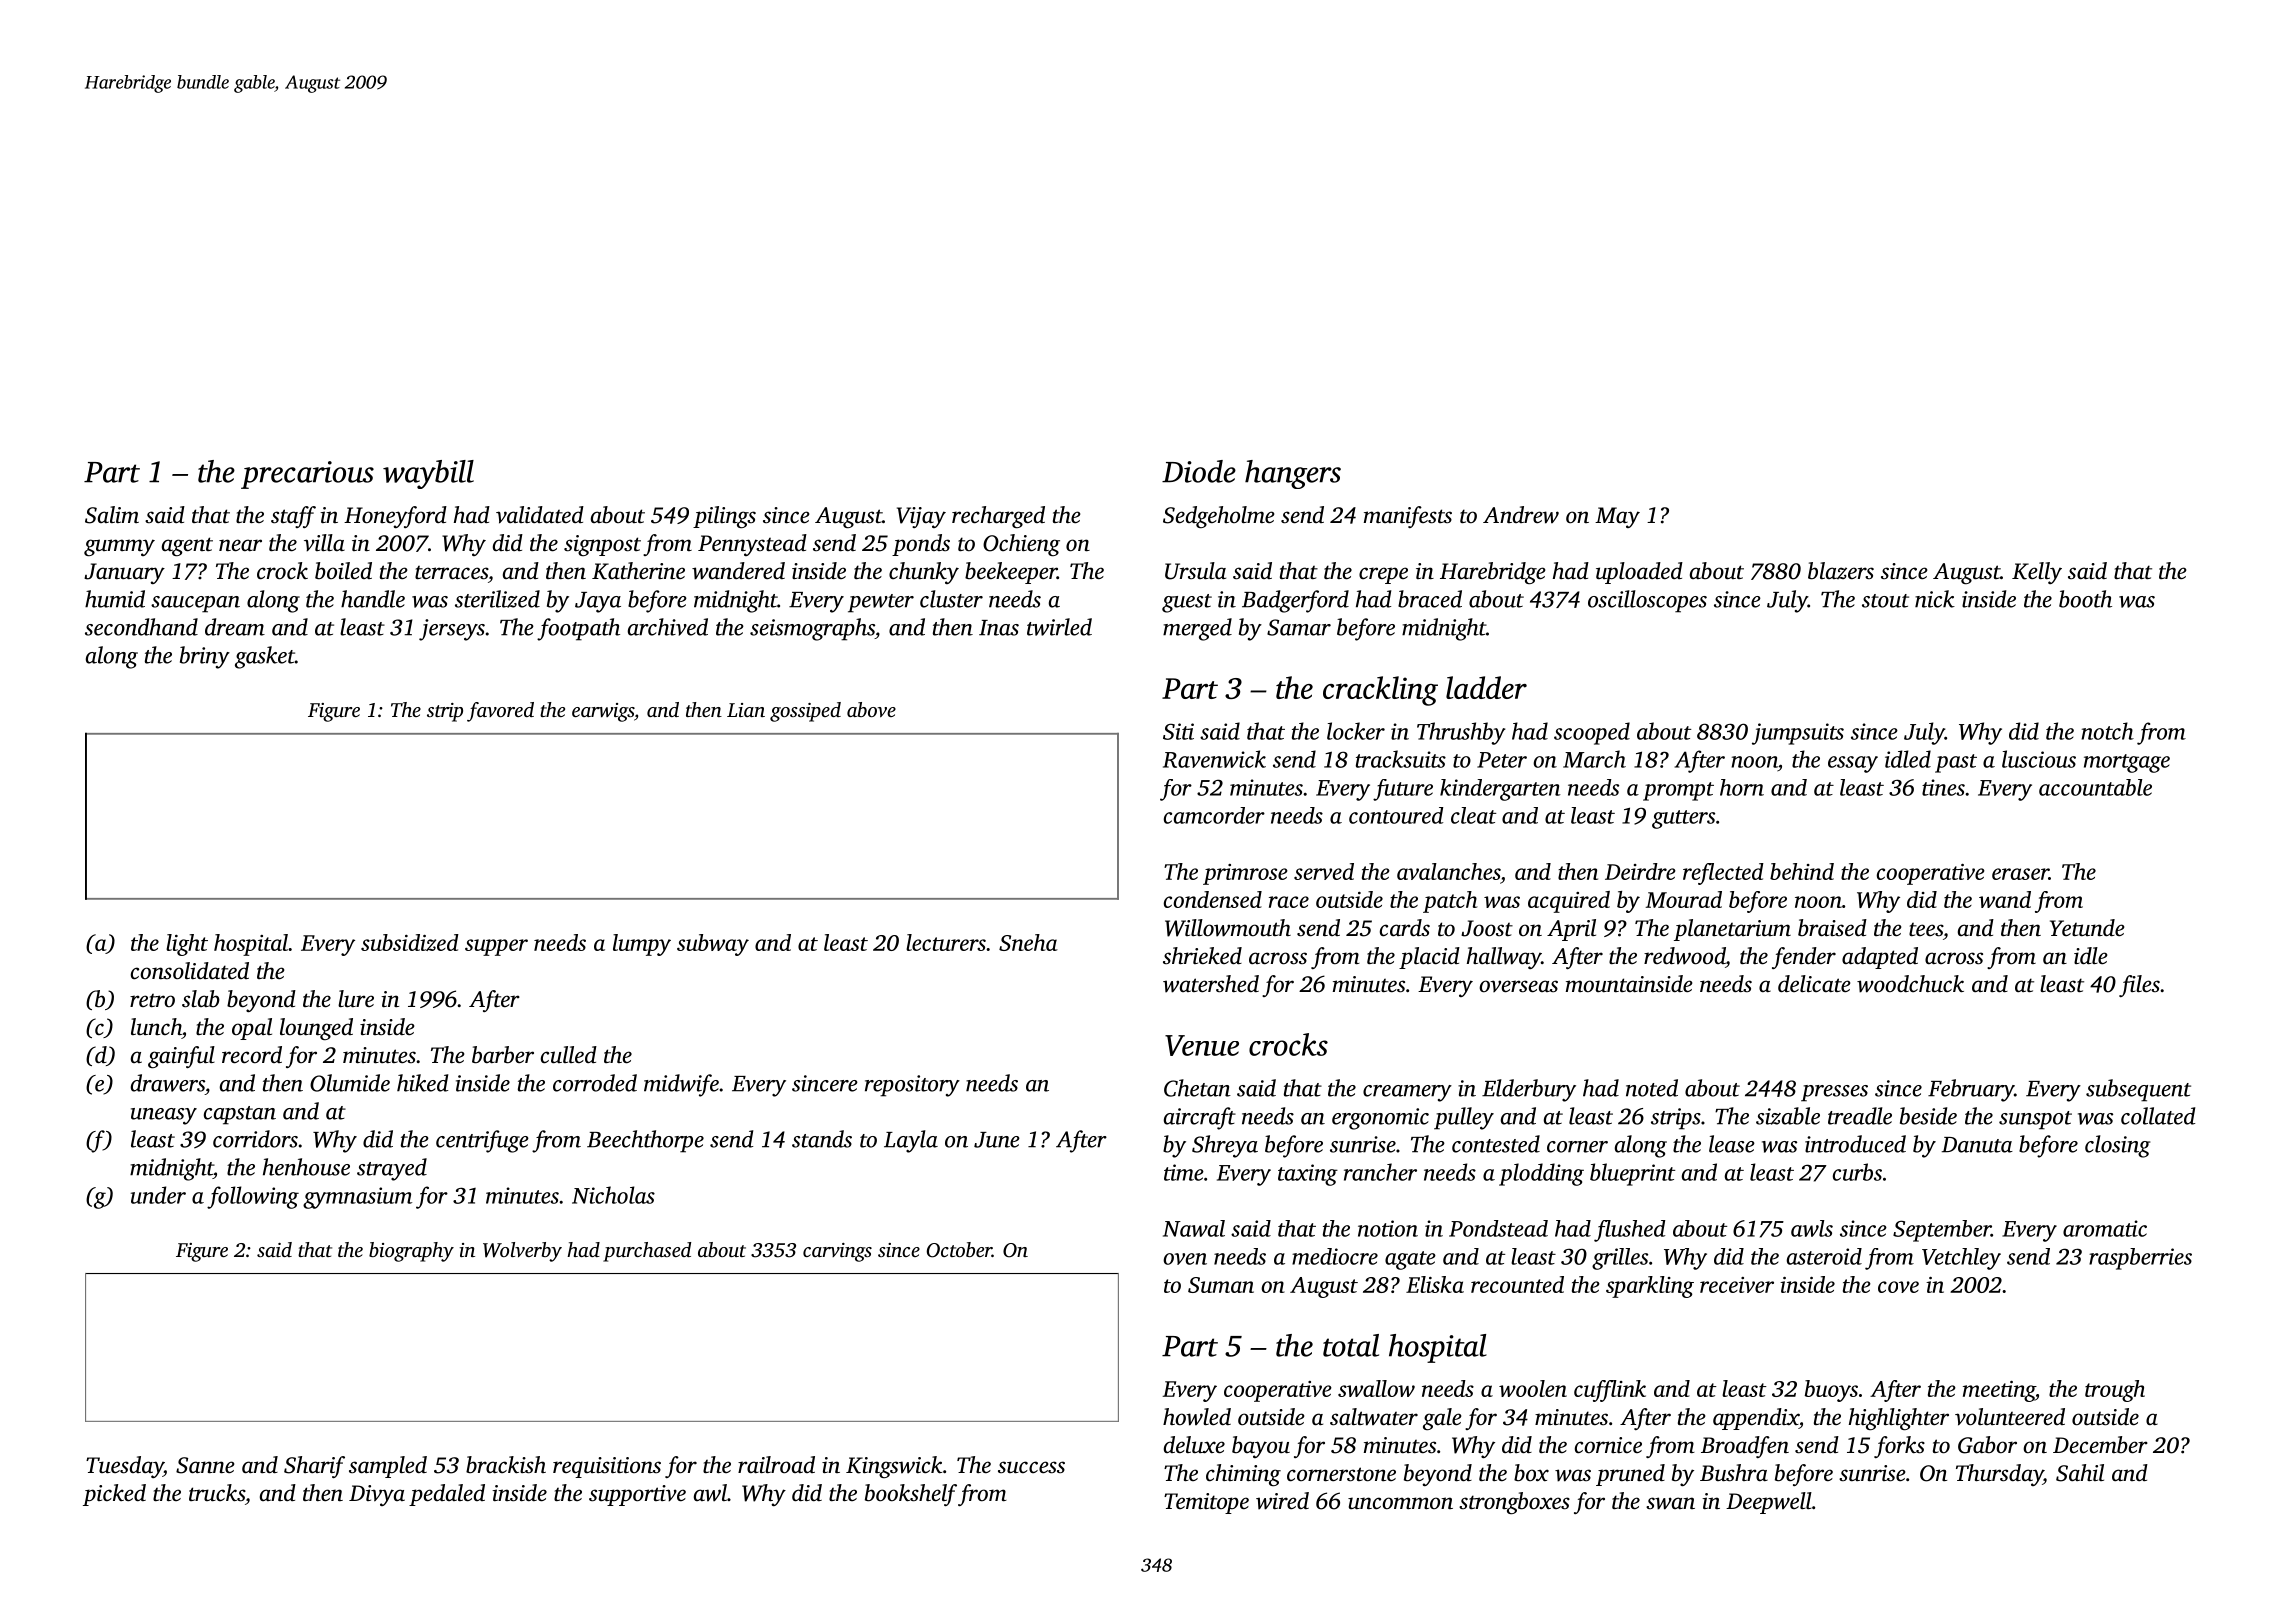 This screenshot has height=1614, width=2282. I want to click on Diode, so click(1199, 471).
